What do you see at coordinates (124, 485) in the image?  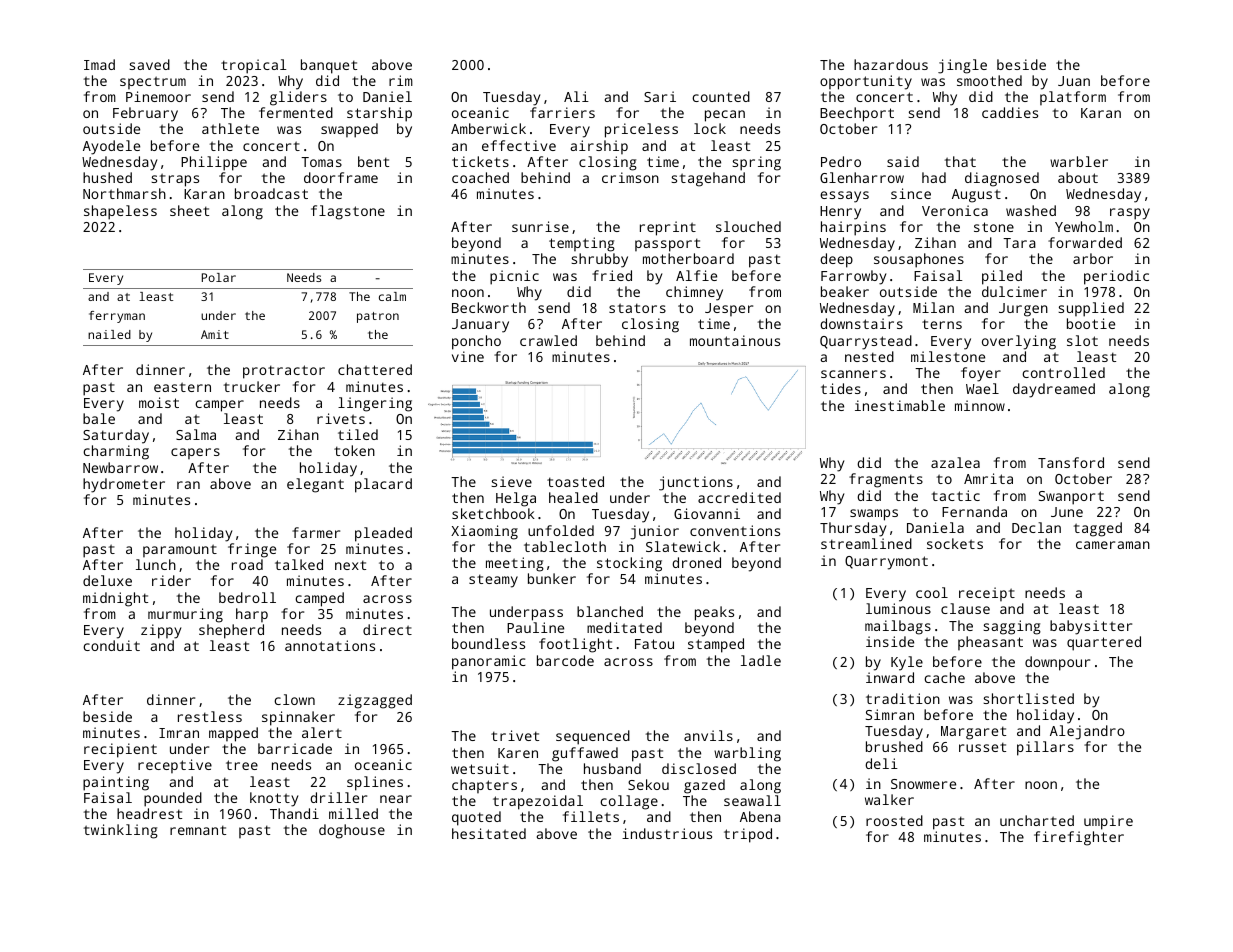 I see `hydrometer` at bounding box center [124, 485].
